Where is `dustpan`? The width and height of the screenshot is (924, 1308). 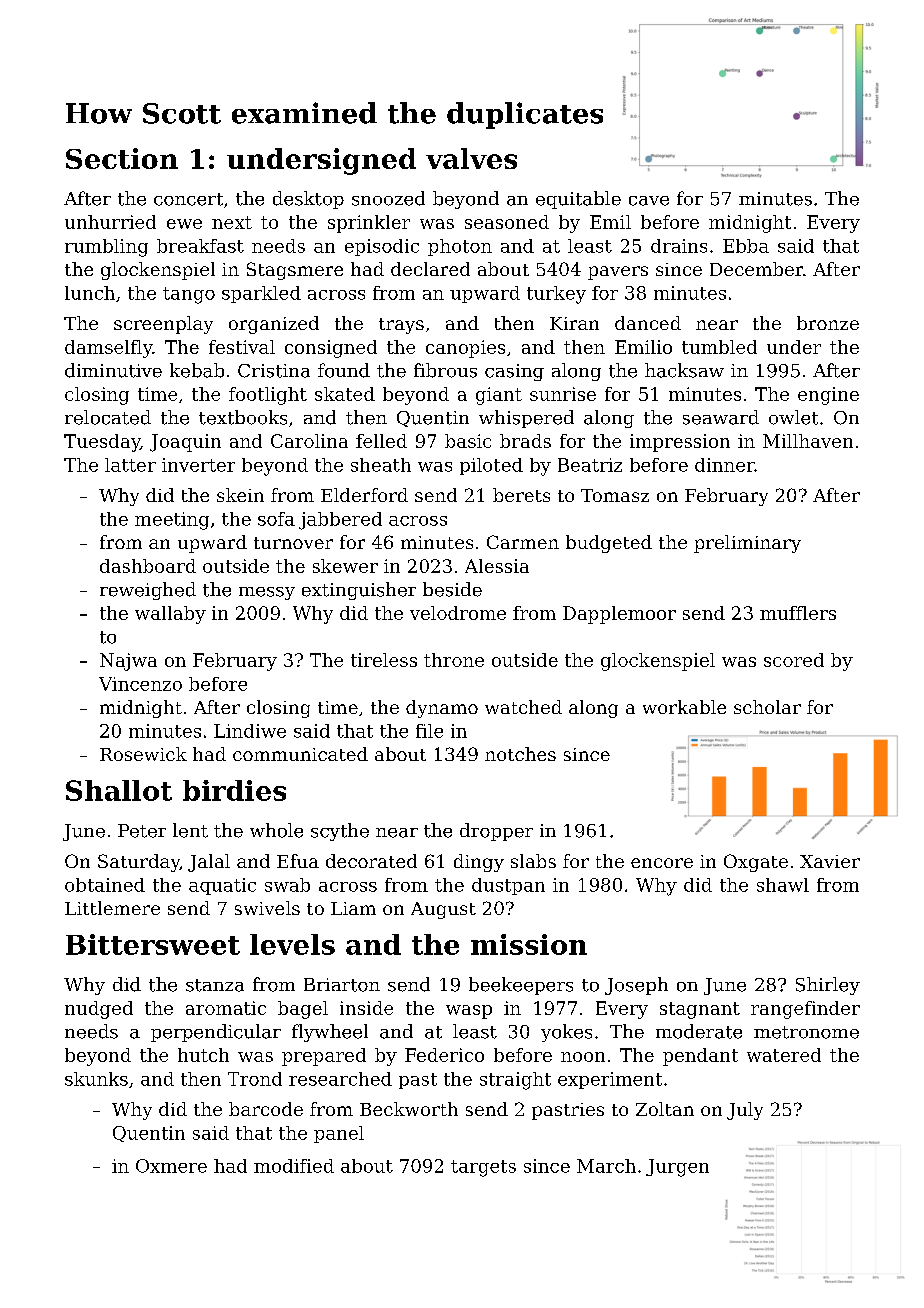
dustpan is located at coordinates (508, 886).
